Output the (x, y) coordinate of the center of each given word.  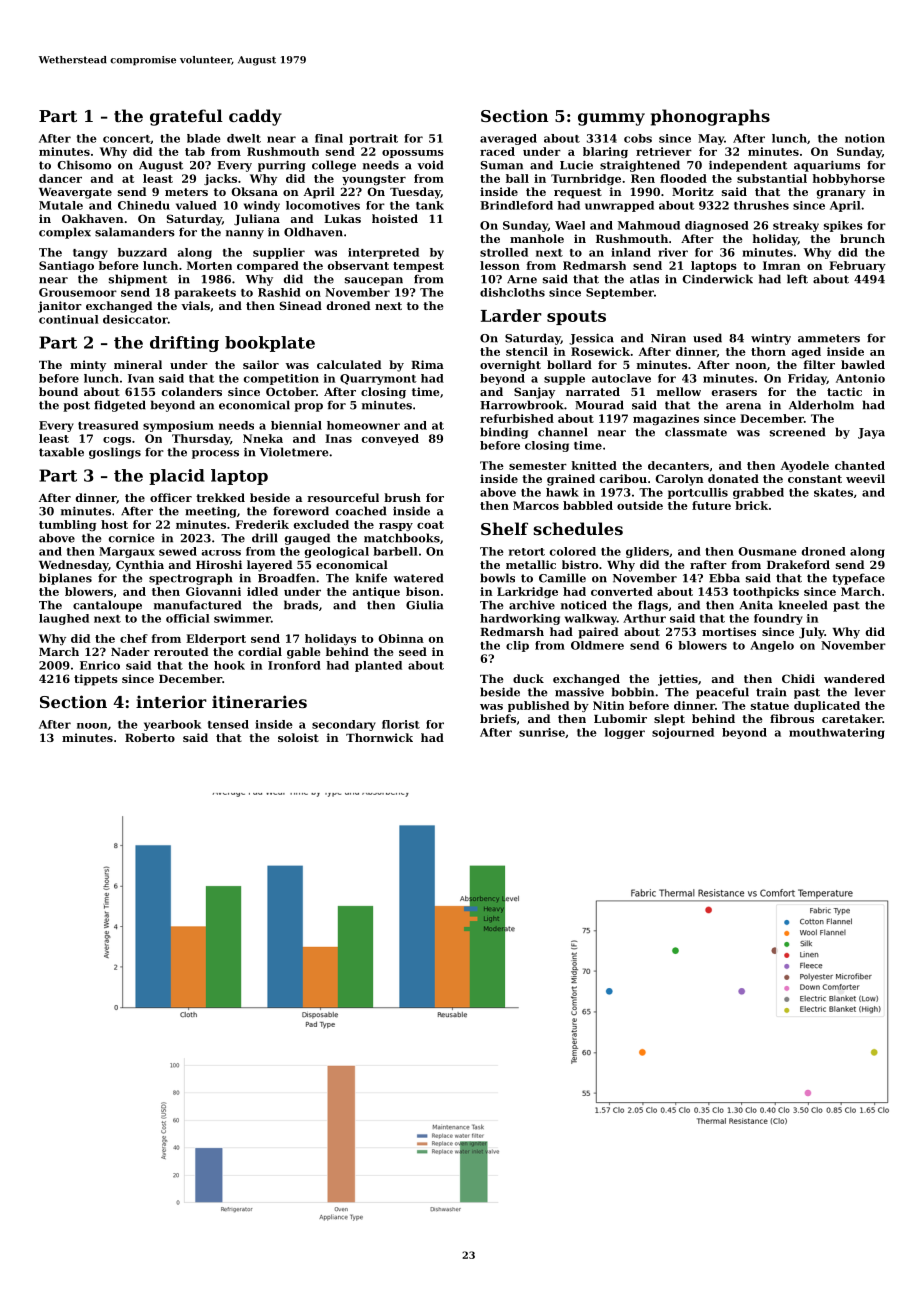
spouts (576, 317)
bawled (863, 364)
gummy (611, 119)
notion (865, 138)
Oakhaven (93, 218)
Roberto (150, 737)
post (76, 406)
